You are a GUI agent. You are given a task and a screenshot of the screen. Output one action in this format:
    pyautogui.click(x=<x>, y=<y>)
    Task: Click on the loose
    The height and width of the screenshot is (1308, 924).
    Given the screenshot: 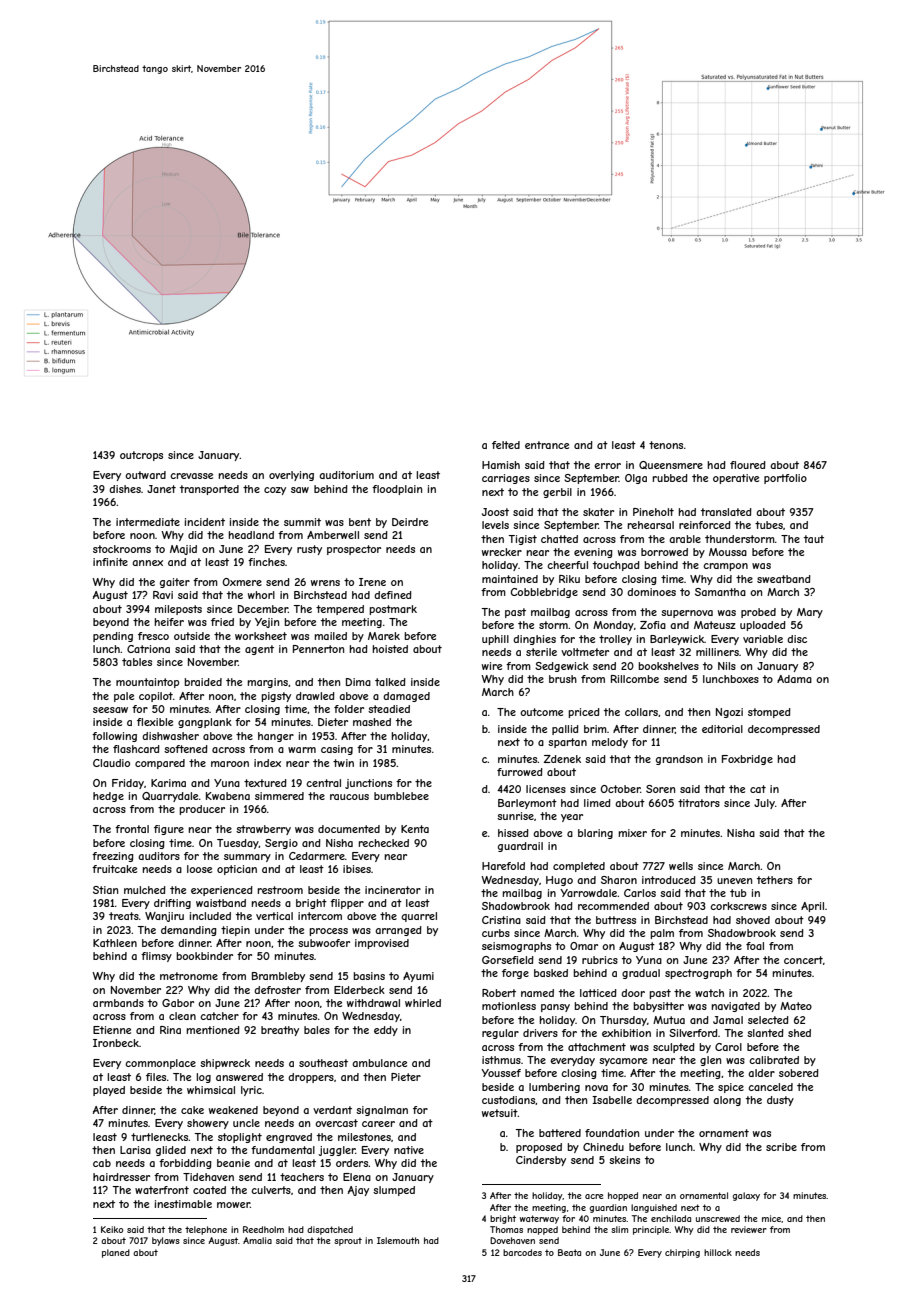 What is the action you would take?
    pyautogui.click(x=199, y=869)
